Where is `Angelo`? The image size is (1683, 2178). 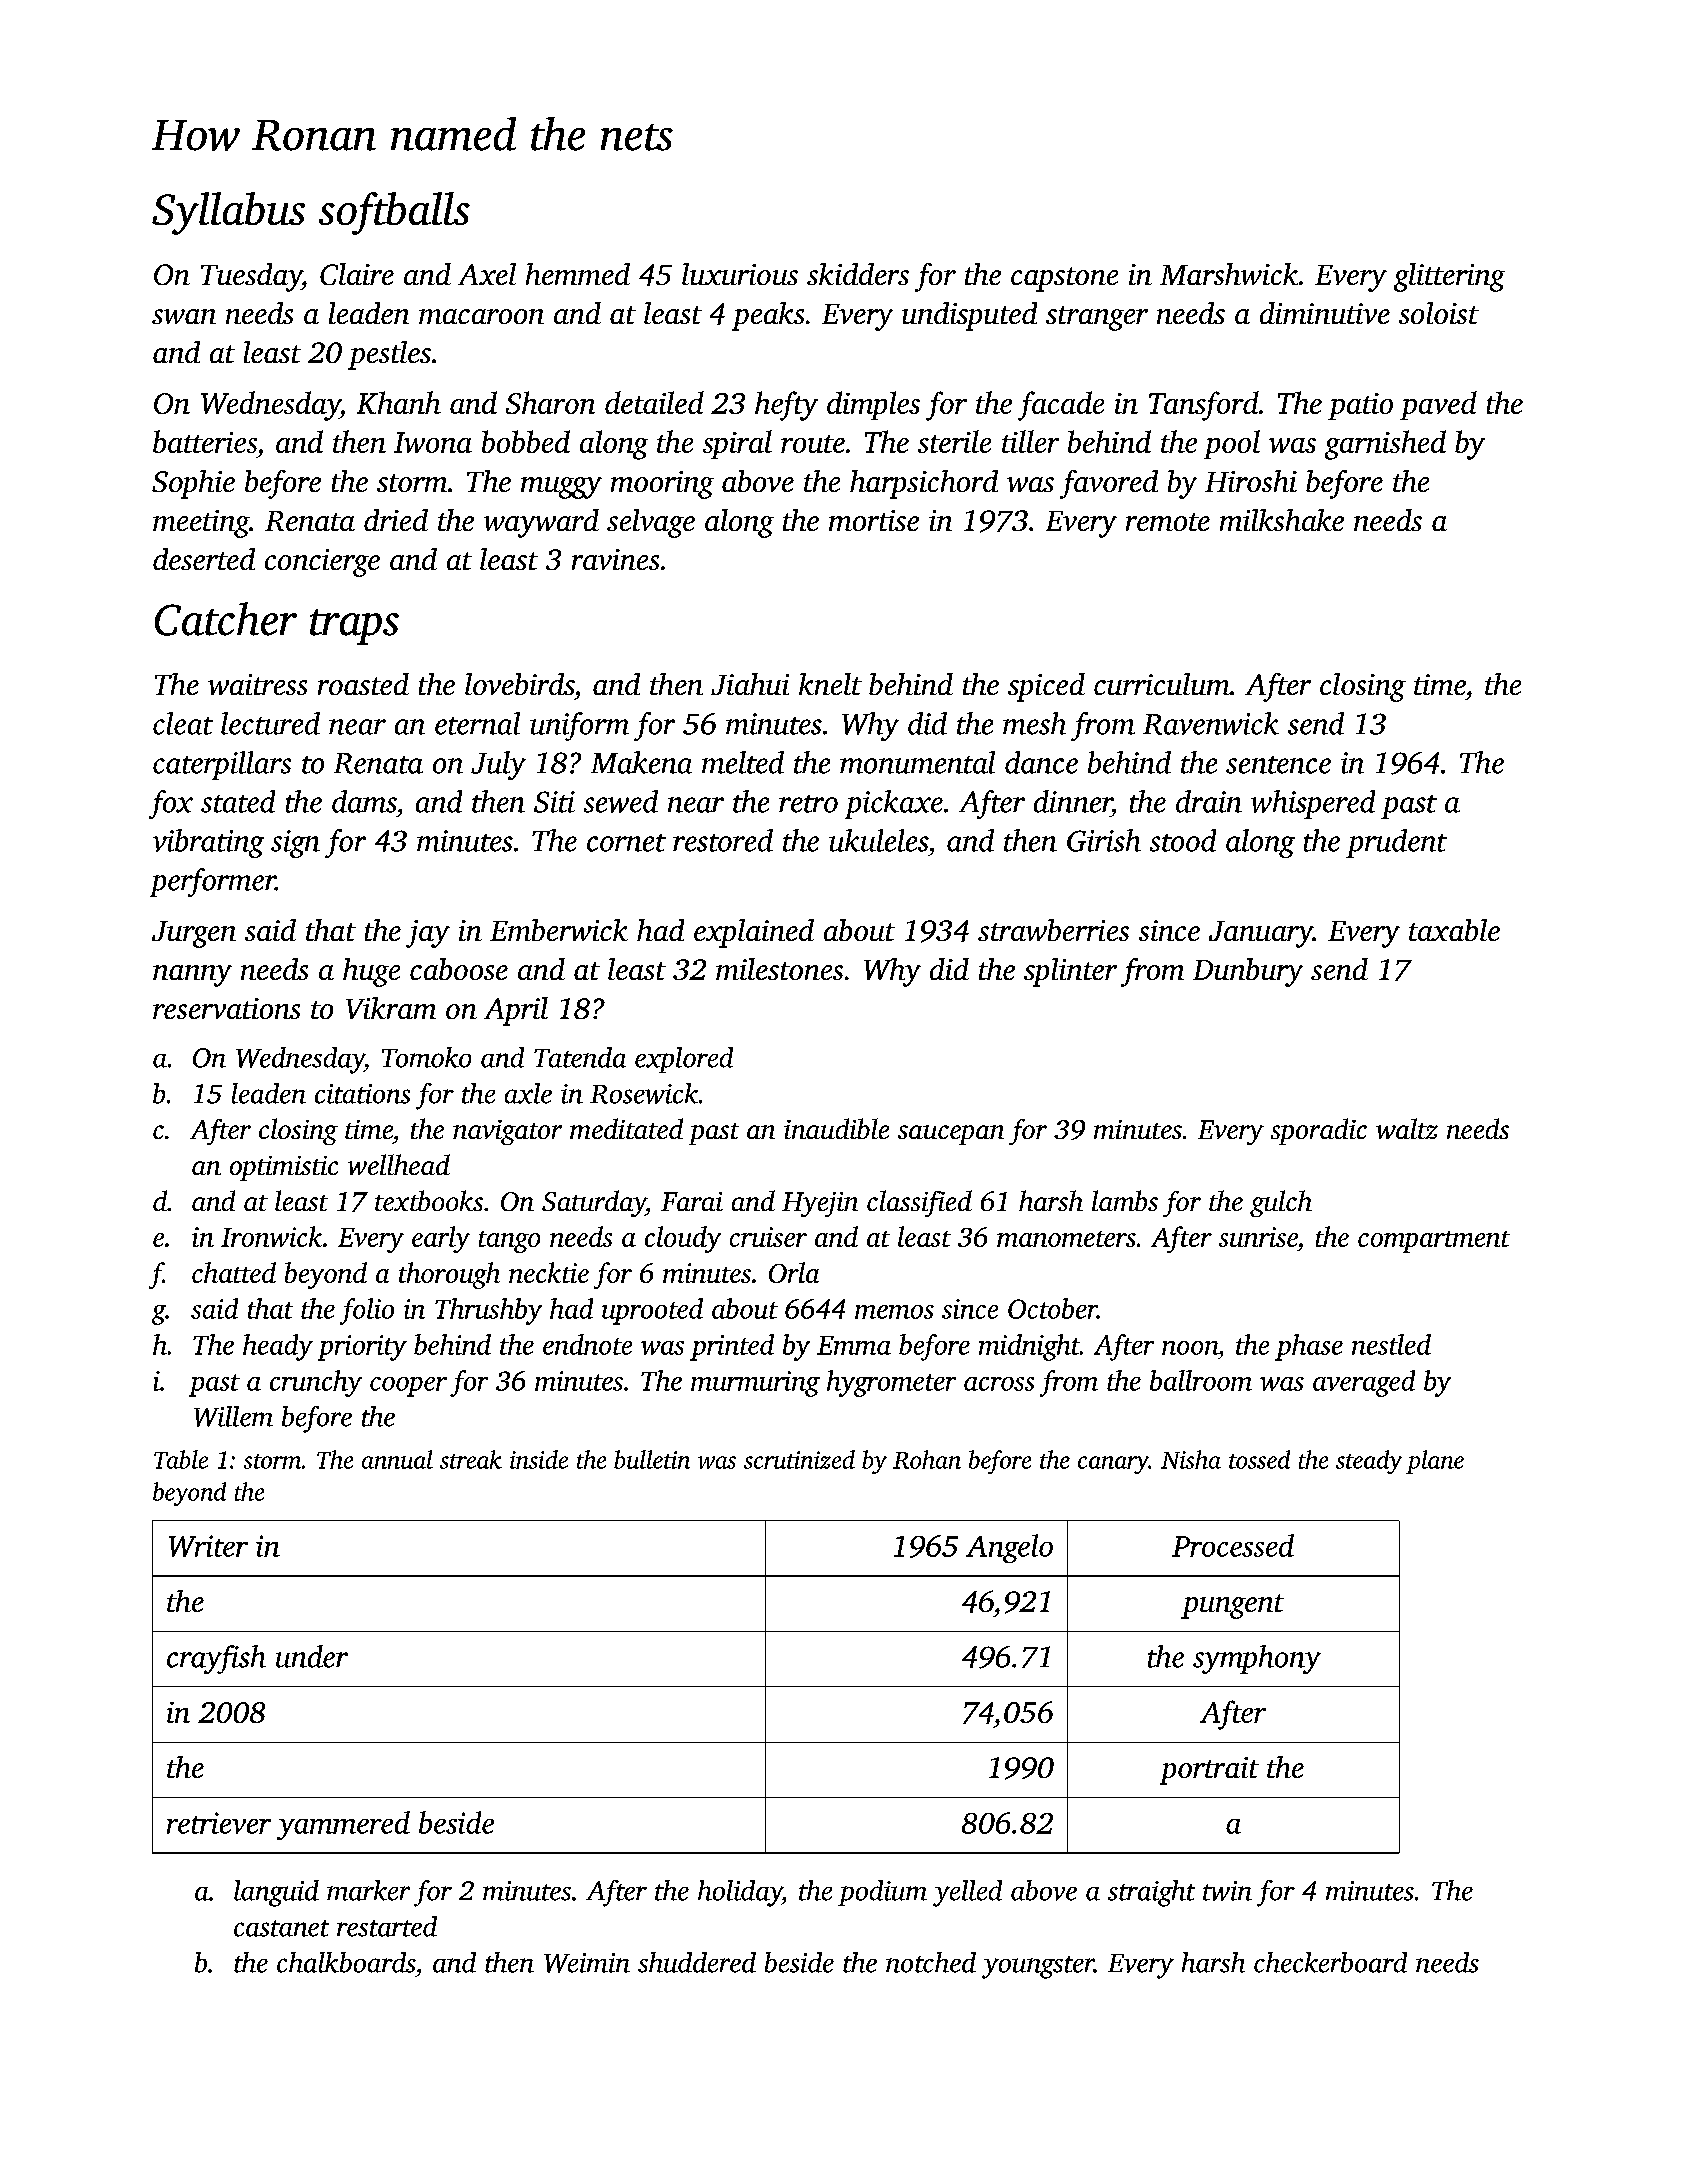 Angelo is located at coordinates (1009, 1548).
